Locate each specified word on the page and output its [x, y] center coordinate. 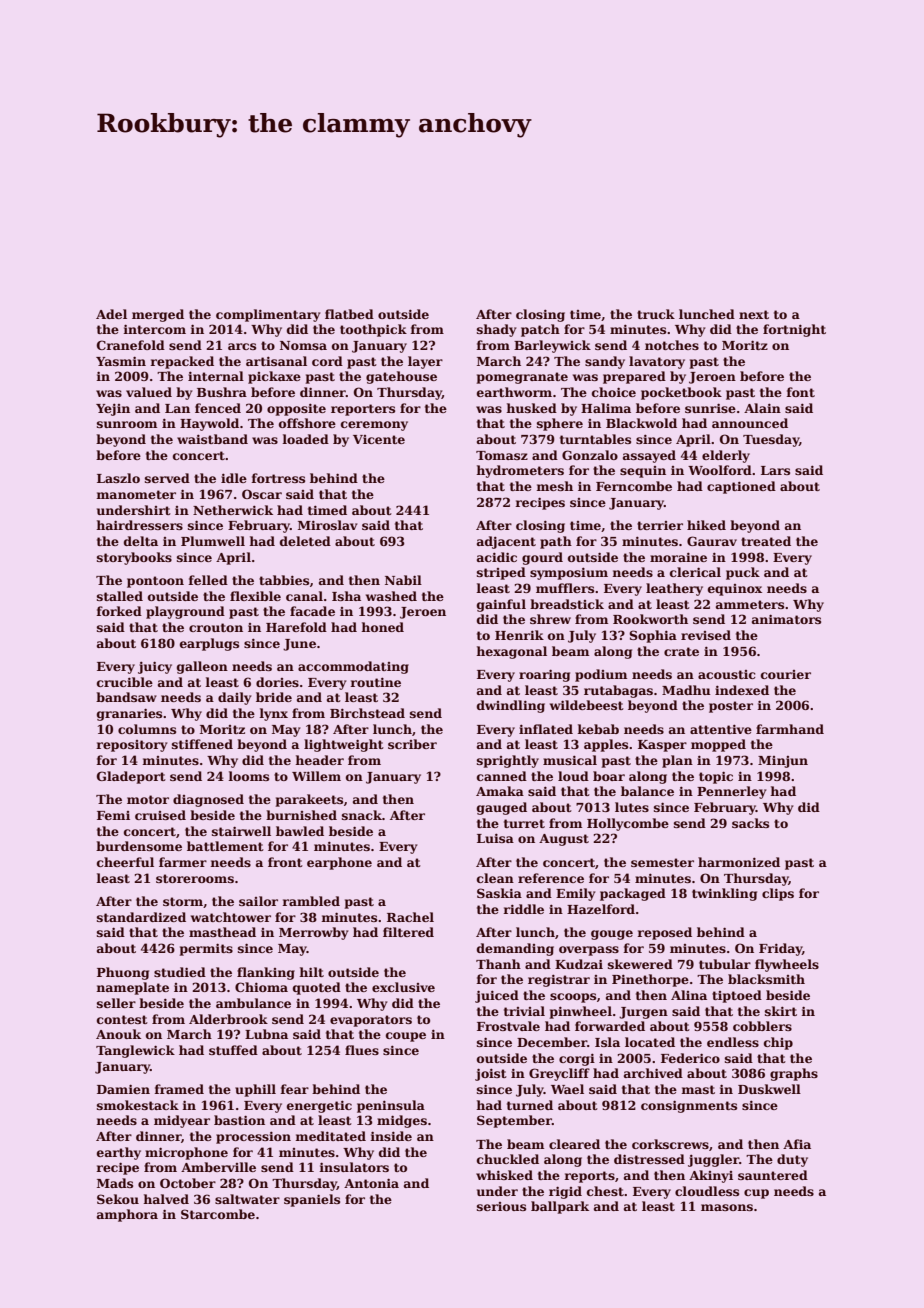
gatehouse [401, 377]
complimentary [268, 315]
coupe [406, 1037]
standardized [141, 917]
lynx [273, 714]
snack [362, 815]
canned [502, 776]
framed [179, 1089]
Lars [775, 470]
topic [716, 777]
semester [662, 862]
